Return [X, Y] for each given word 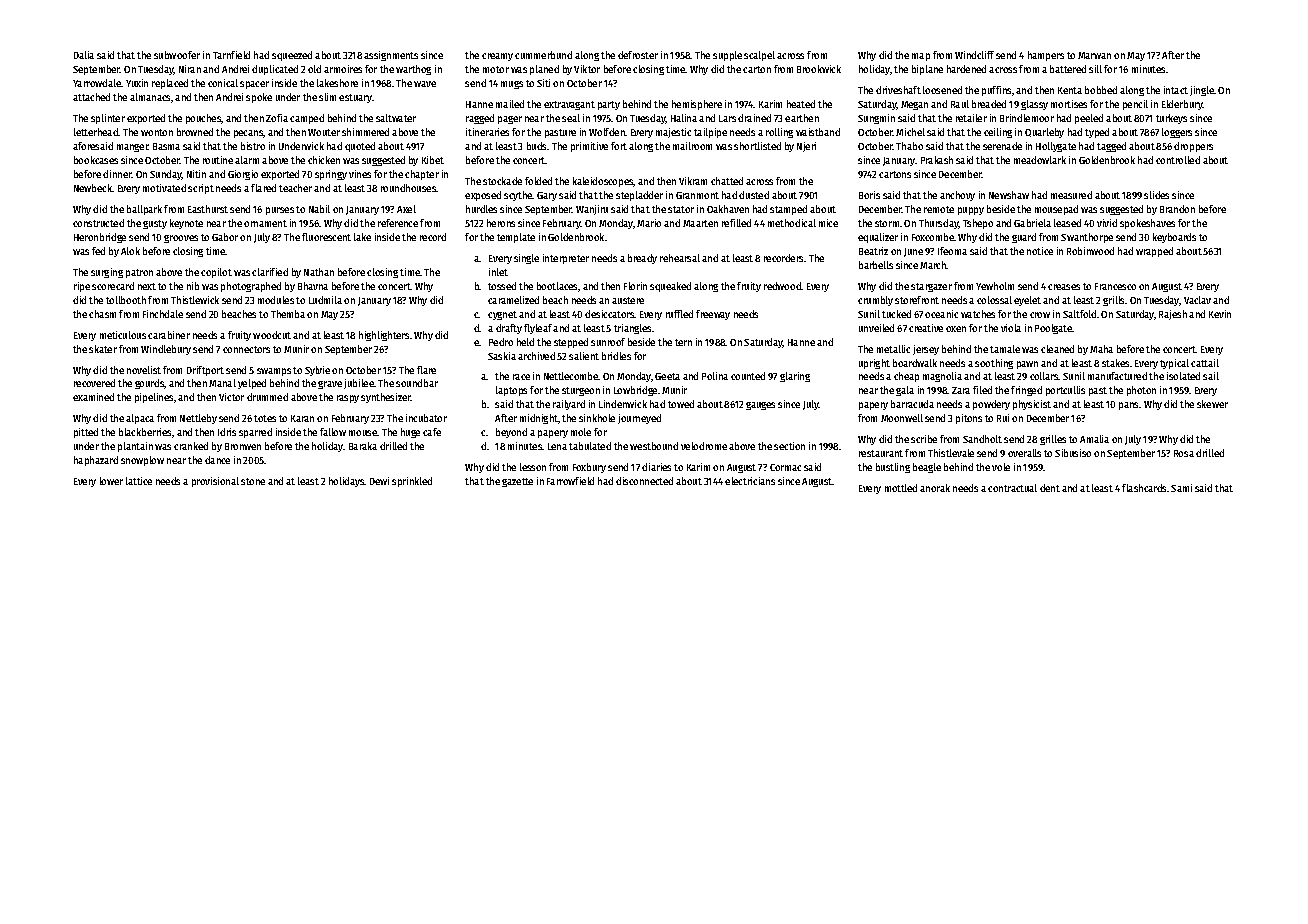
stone [253, 481]
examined [93, 397]
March [933, 265]
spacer [254, 85]
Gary [547, 196]
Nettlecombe [571, 376]
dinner [117, 174]
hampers [1046, 56]
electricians [750, 481]
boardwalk [915, 363]
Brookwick [819, 69]
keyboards [1174, 238]
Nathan [319, 272]
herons [501, 223]
